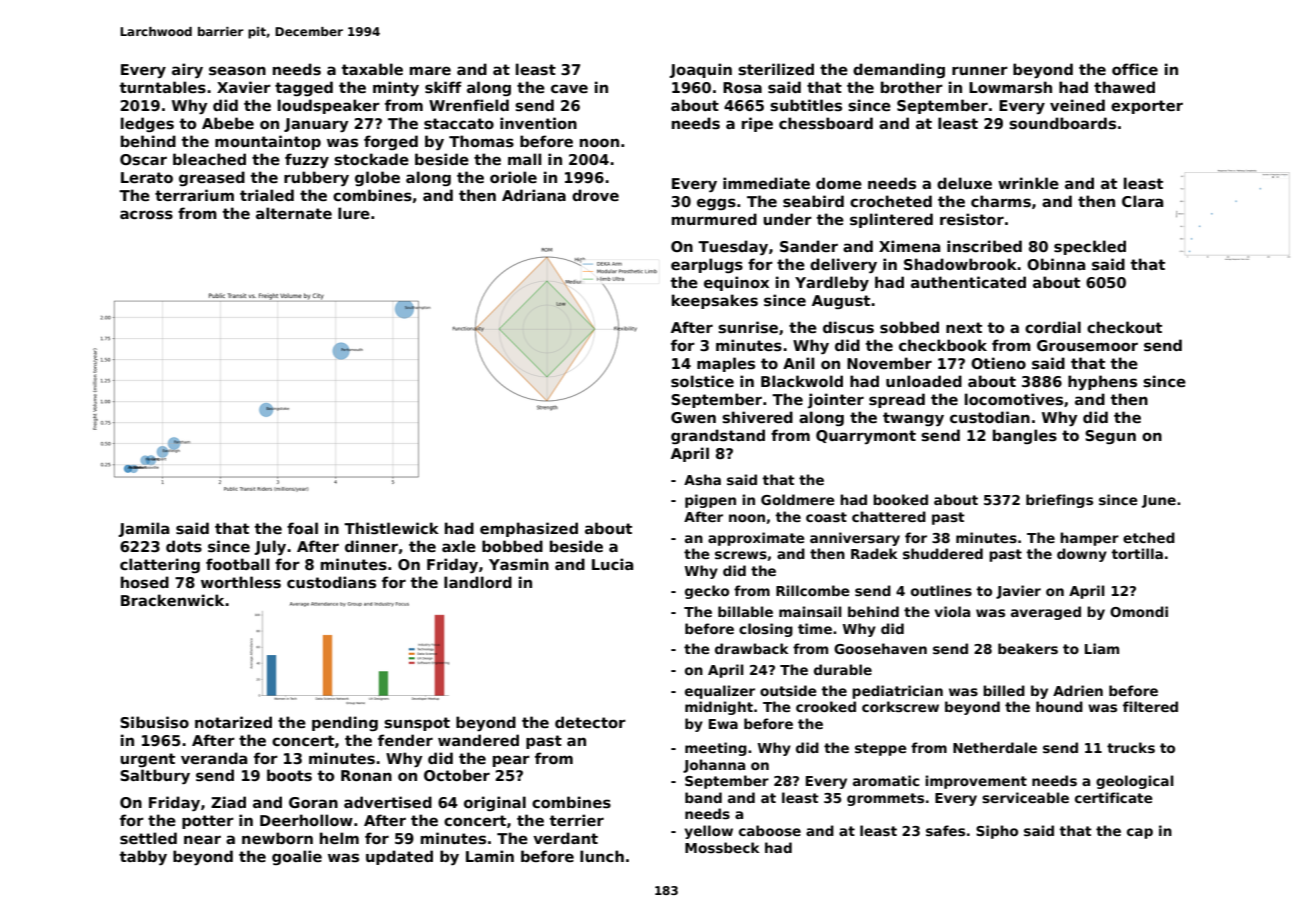 Image resolution: width=1308 pixels, height=924 pixels. I want to click on exporter, so click(1147, 107).
